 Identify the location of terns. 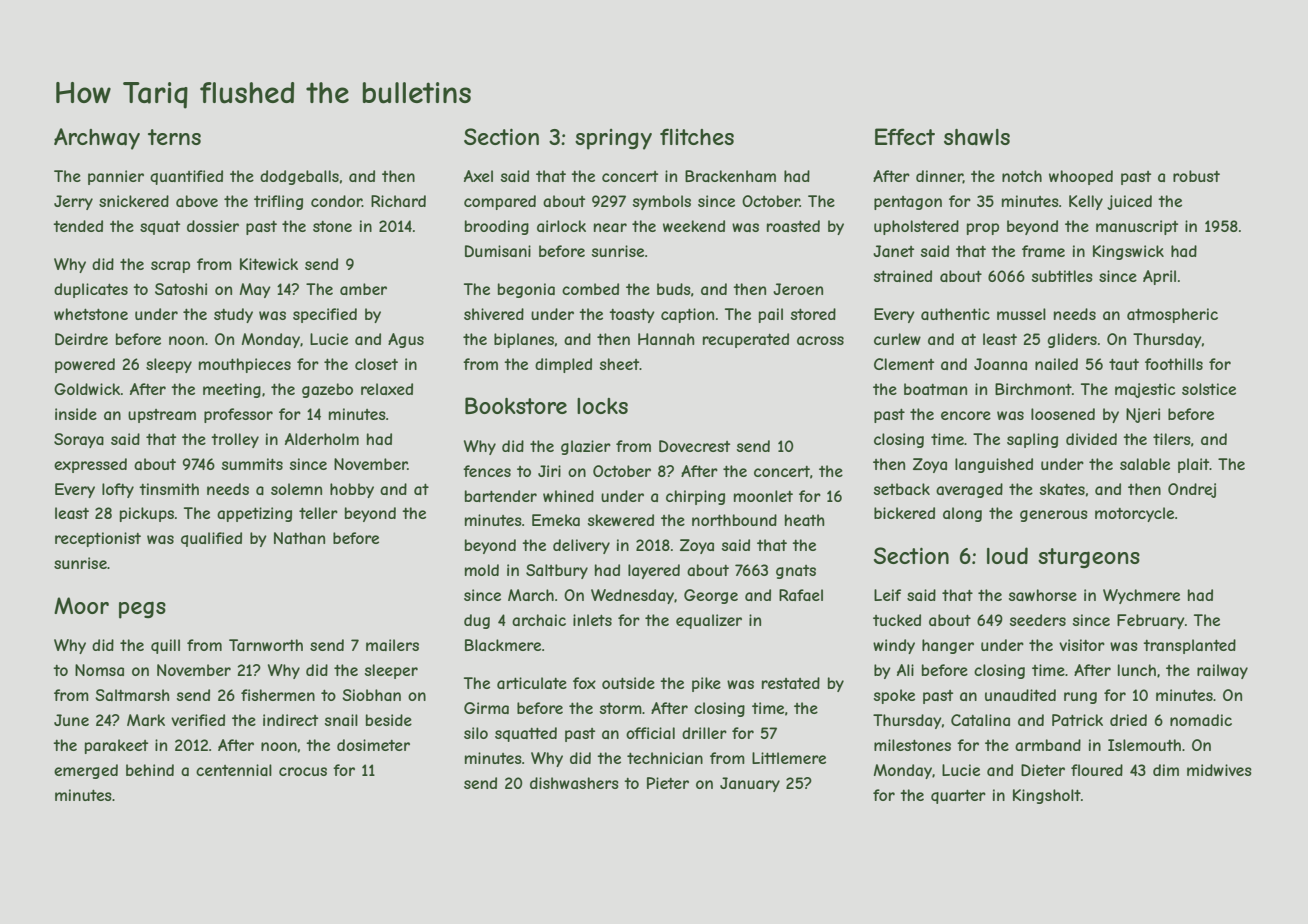
(174, 137).
